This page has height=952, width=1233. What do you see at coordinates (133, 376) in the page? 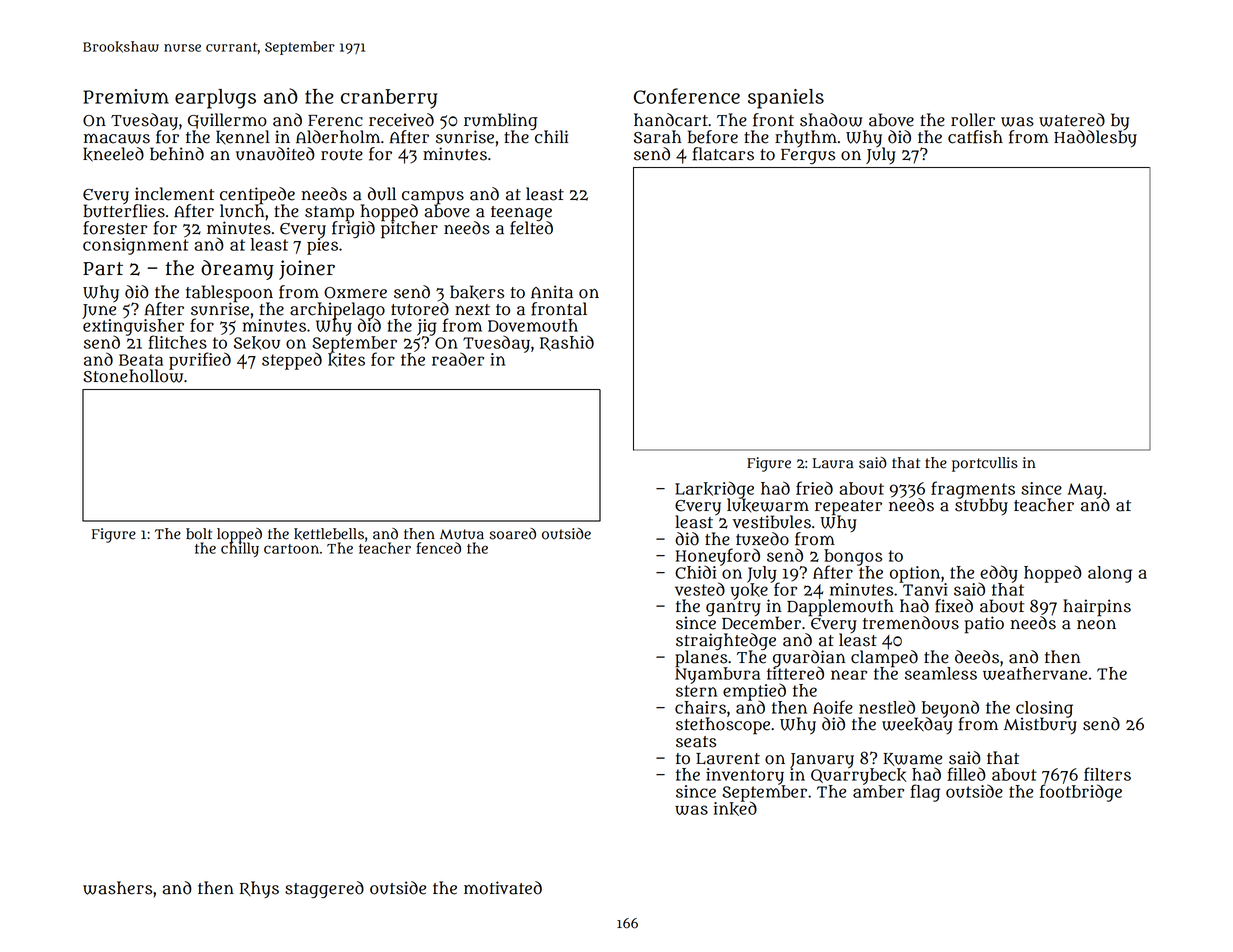
I see `Stonehollow` at bounding box center [133, 376].
